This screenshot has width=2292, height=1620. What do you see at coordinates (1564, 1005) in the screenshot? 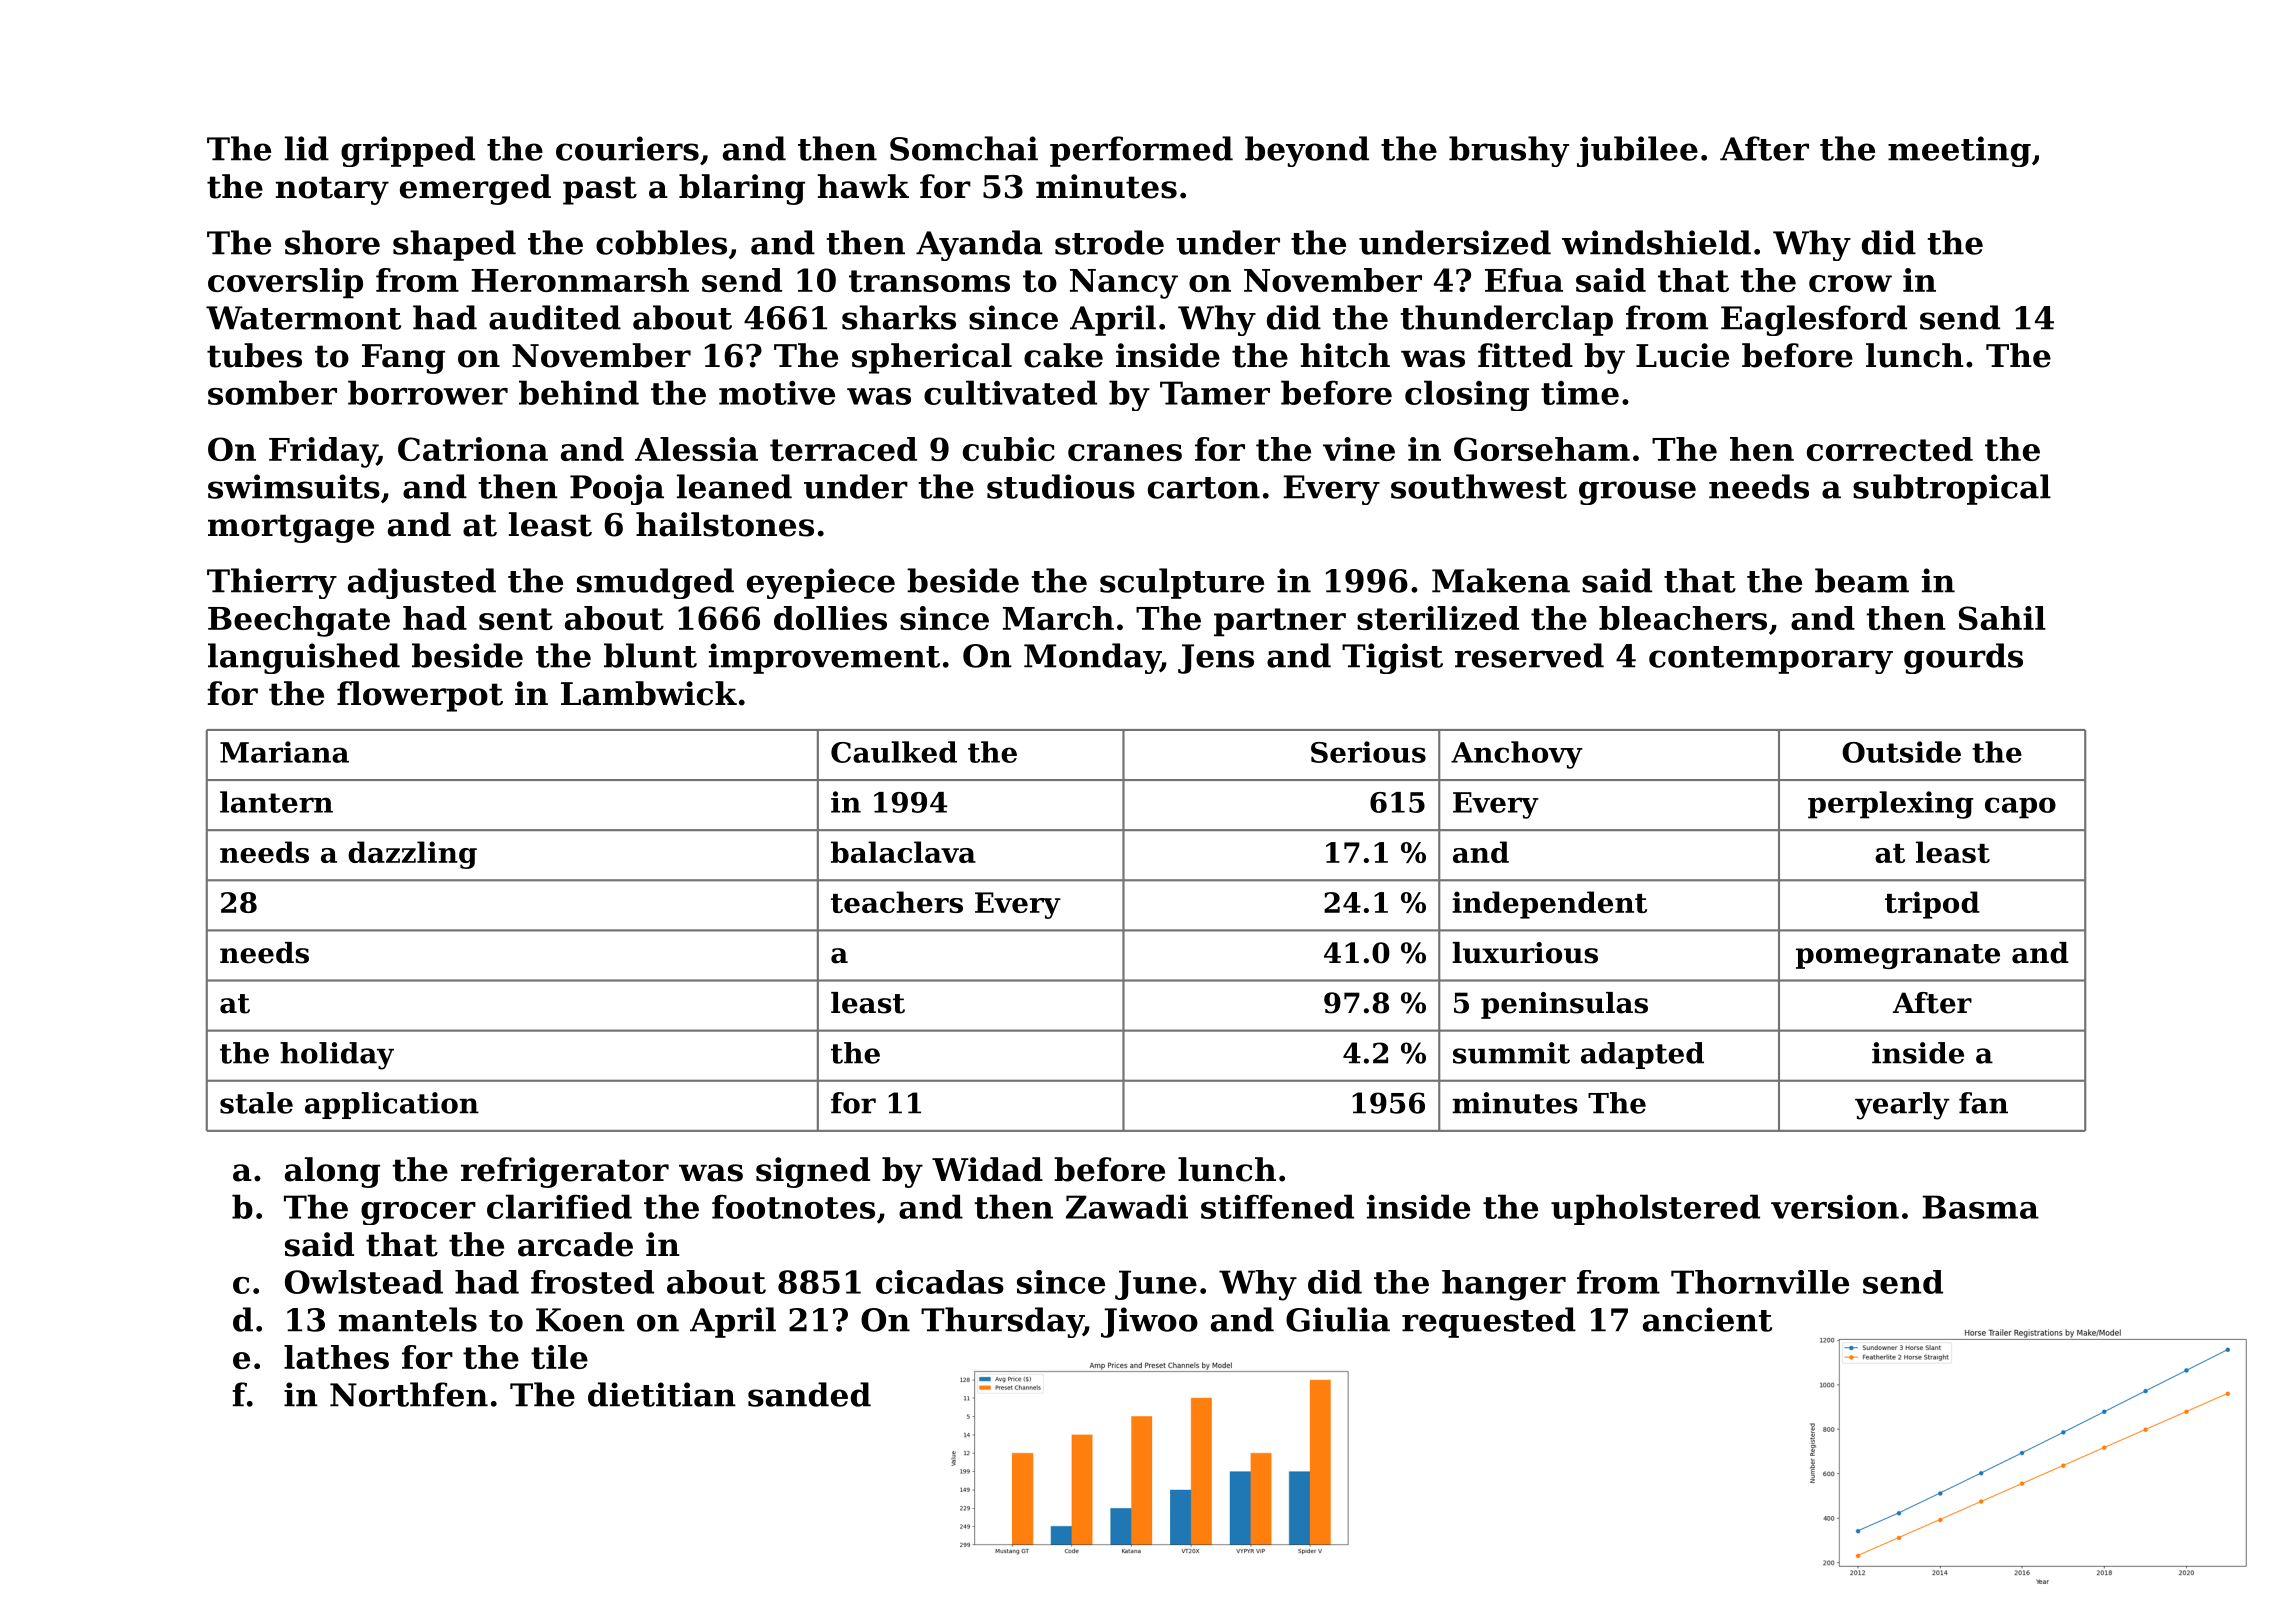
I see `peninsulas` at bounding box center [1564, 1005].
